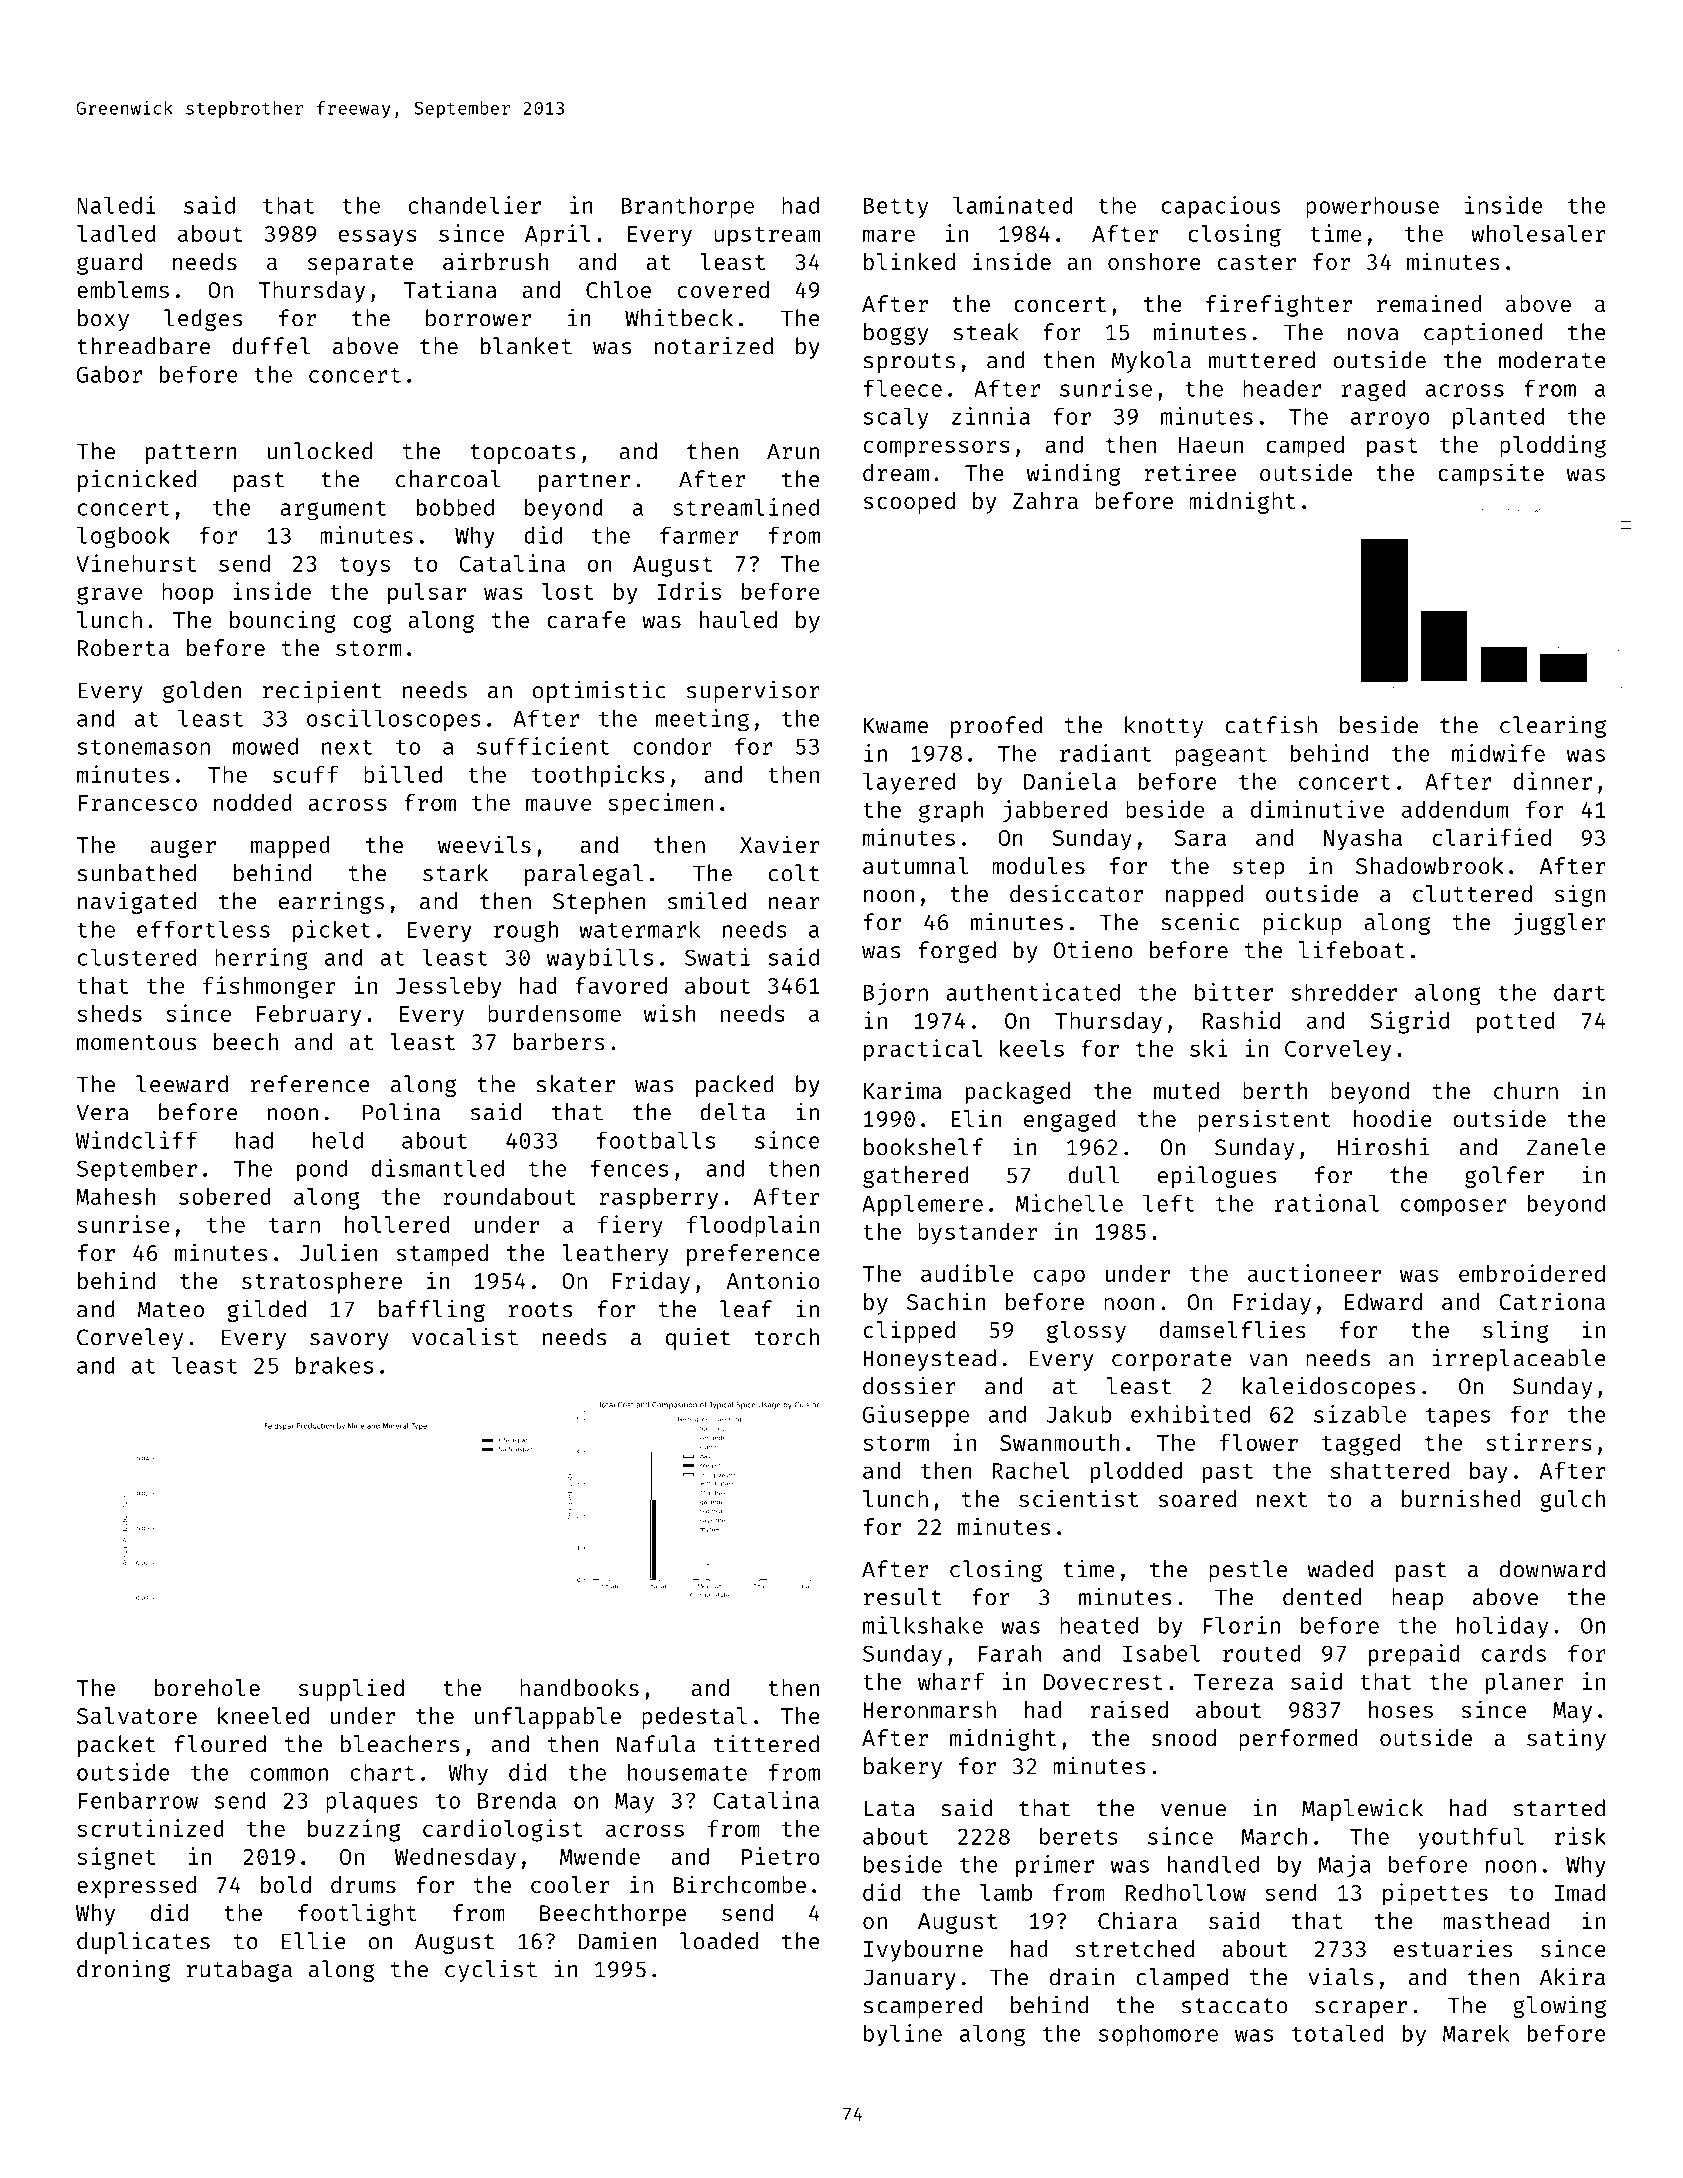  Describe the element at coordinates (1217, 1177) in the document. I see `epilogues` at that location.
